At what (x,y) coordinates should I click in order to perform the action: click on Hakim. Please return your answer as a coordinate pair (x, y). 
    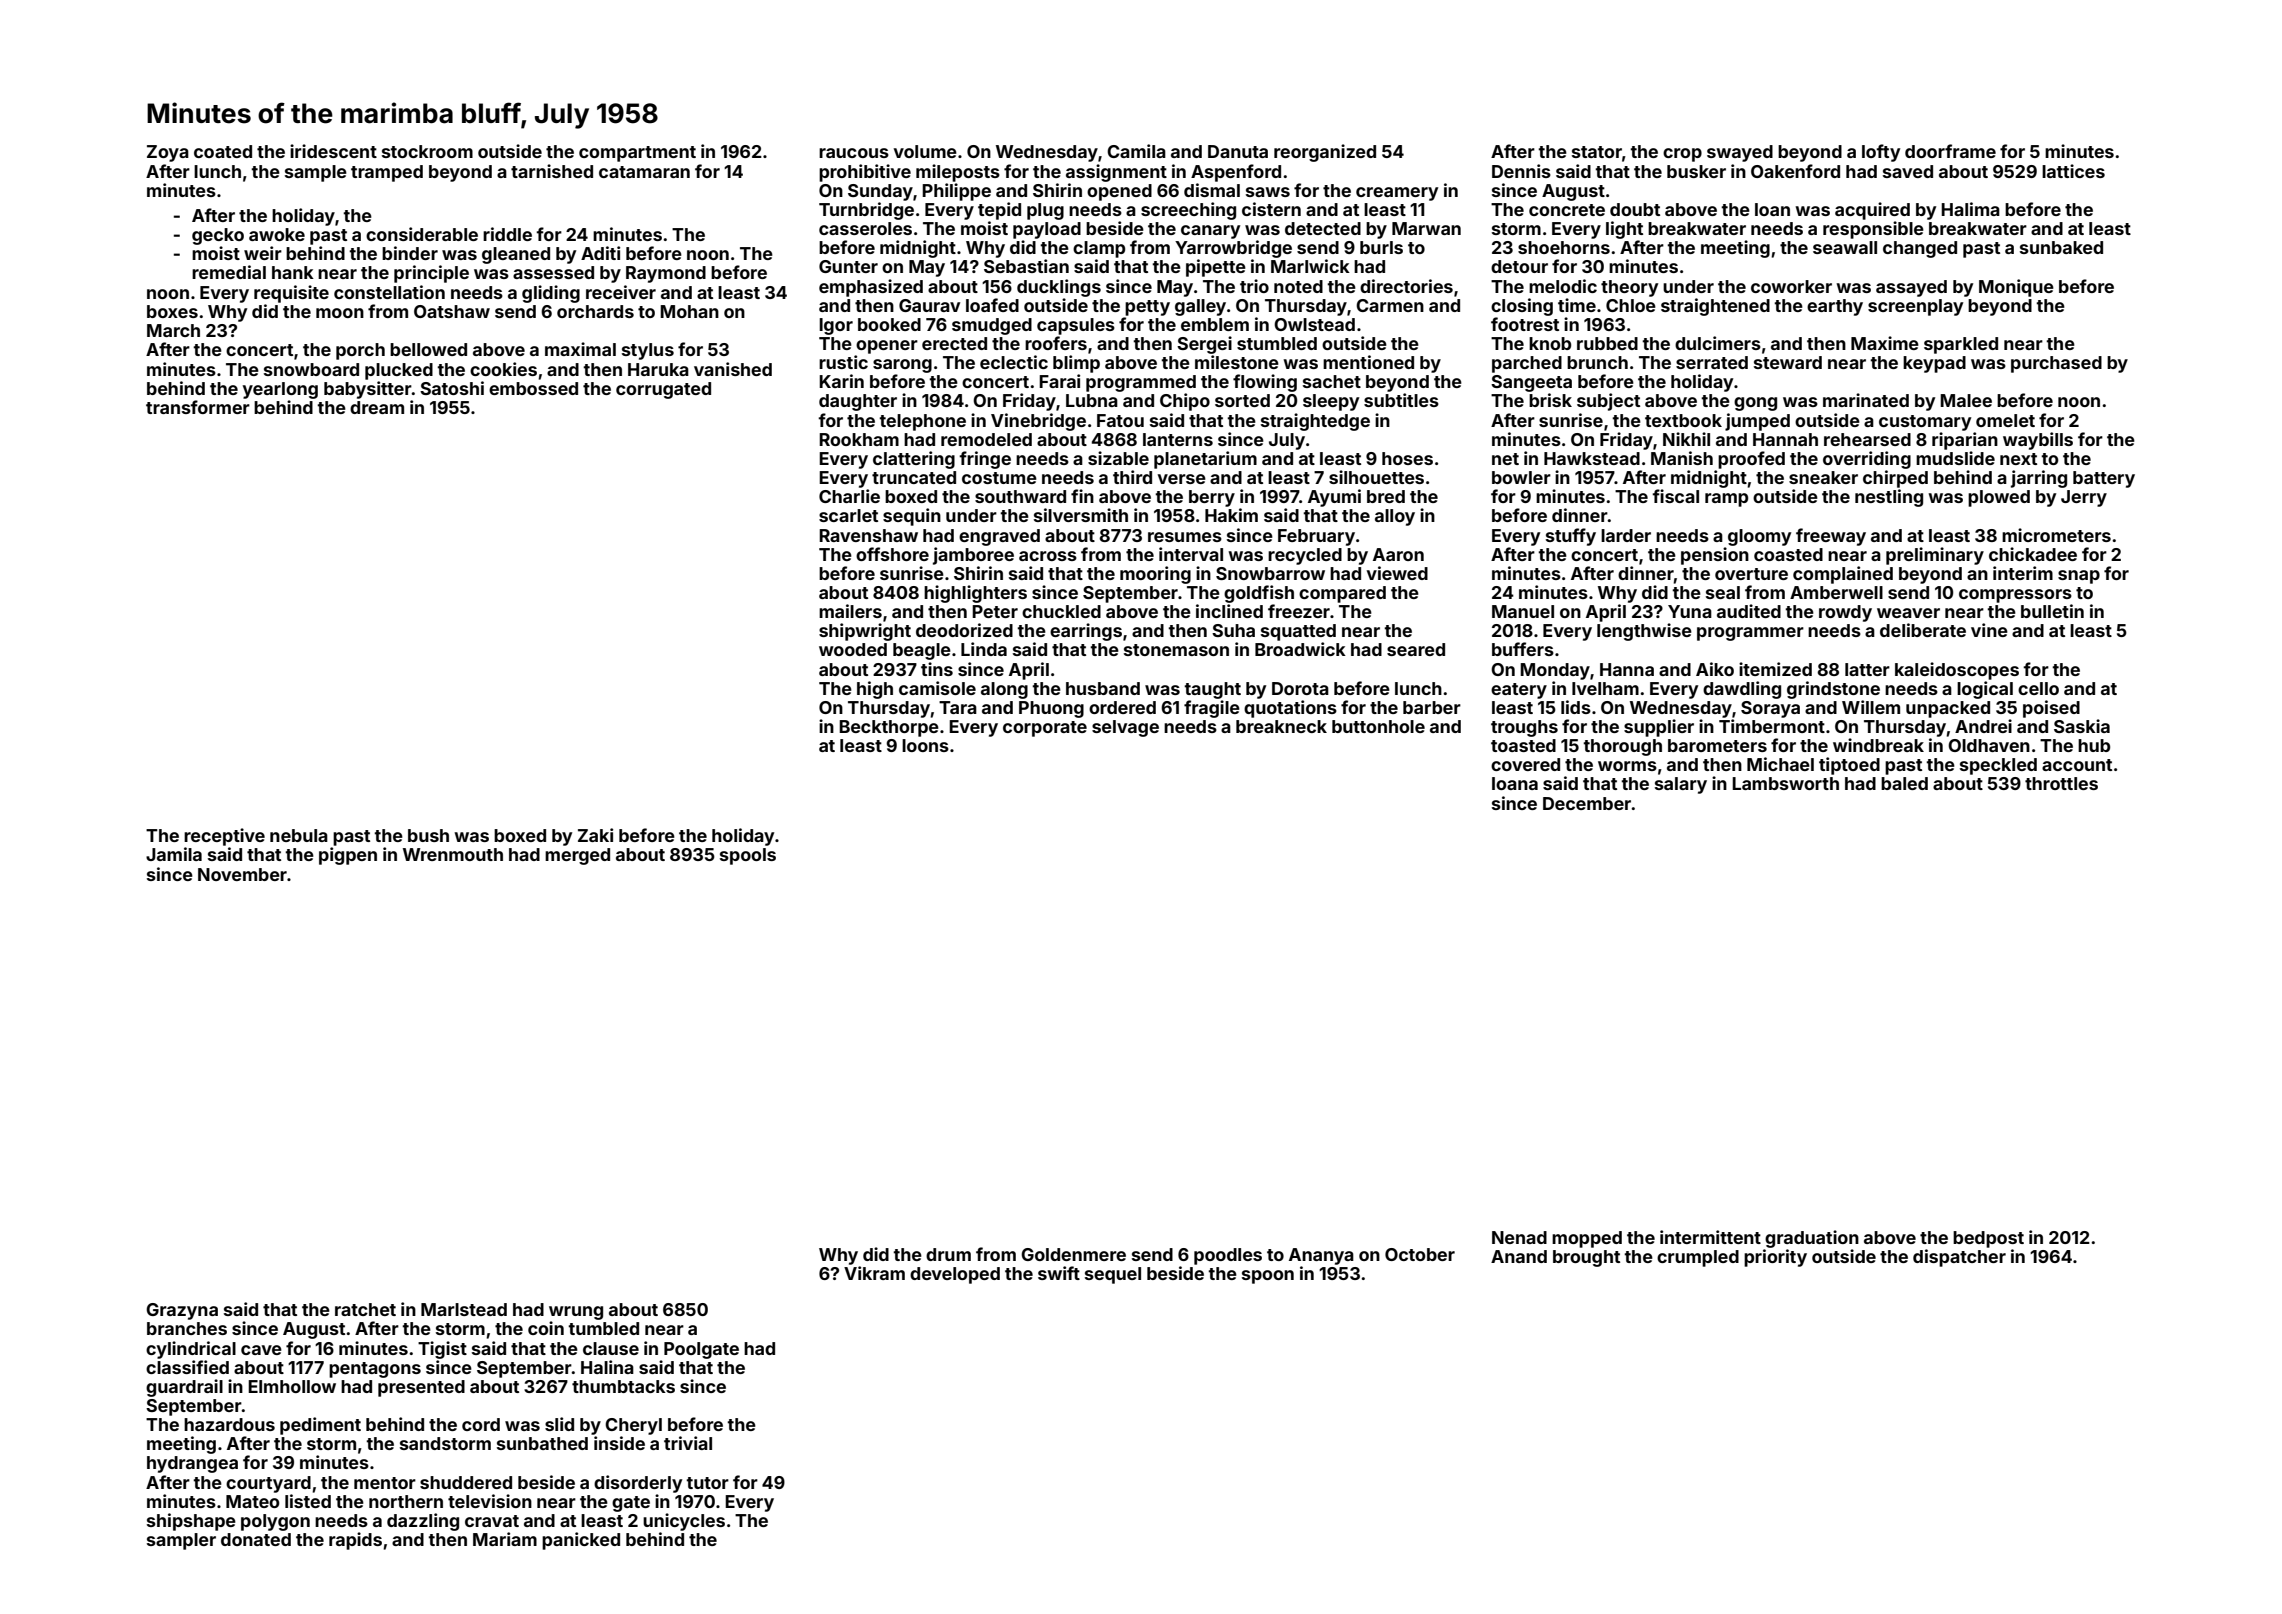
    Looking at the image, I should click on (1231, 515).
